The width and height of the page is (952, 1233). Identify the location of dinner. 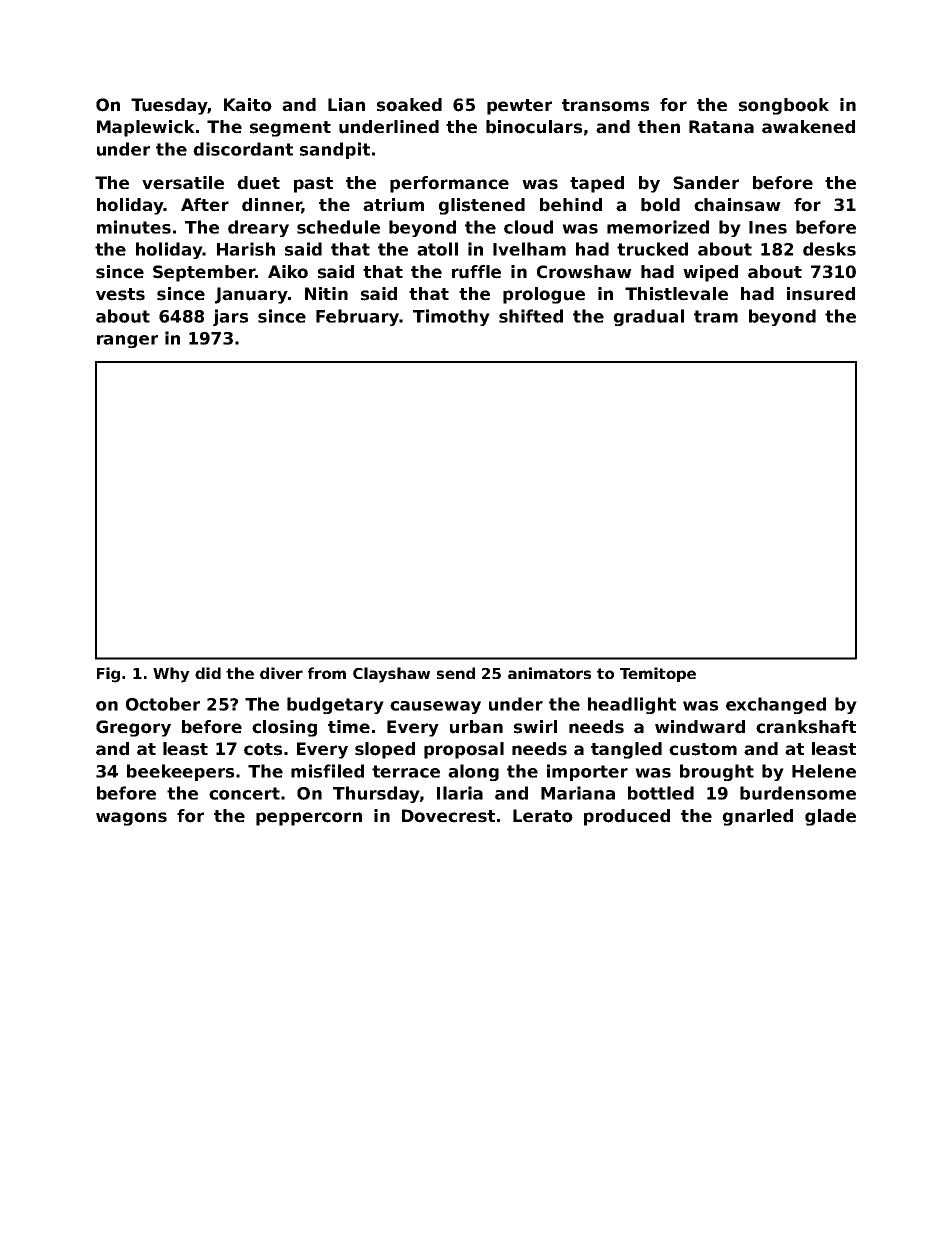
(272, 206).
